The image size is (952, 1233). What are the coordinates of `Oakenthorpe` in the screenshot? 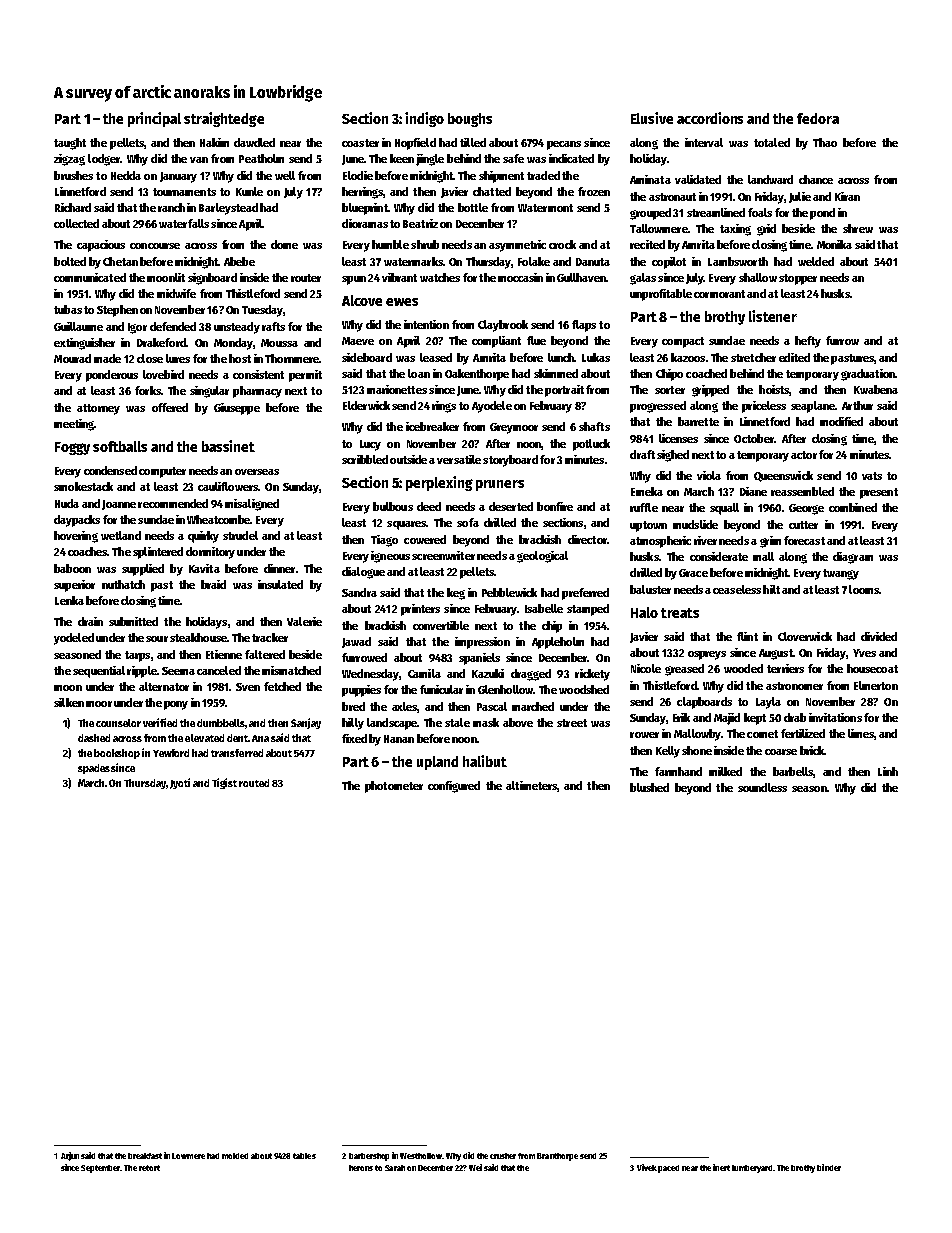 It's located at (477, 375).
